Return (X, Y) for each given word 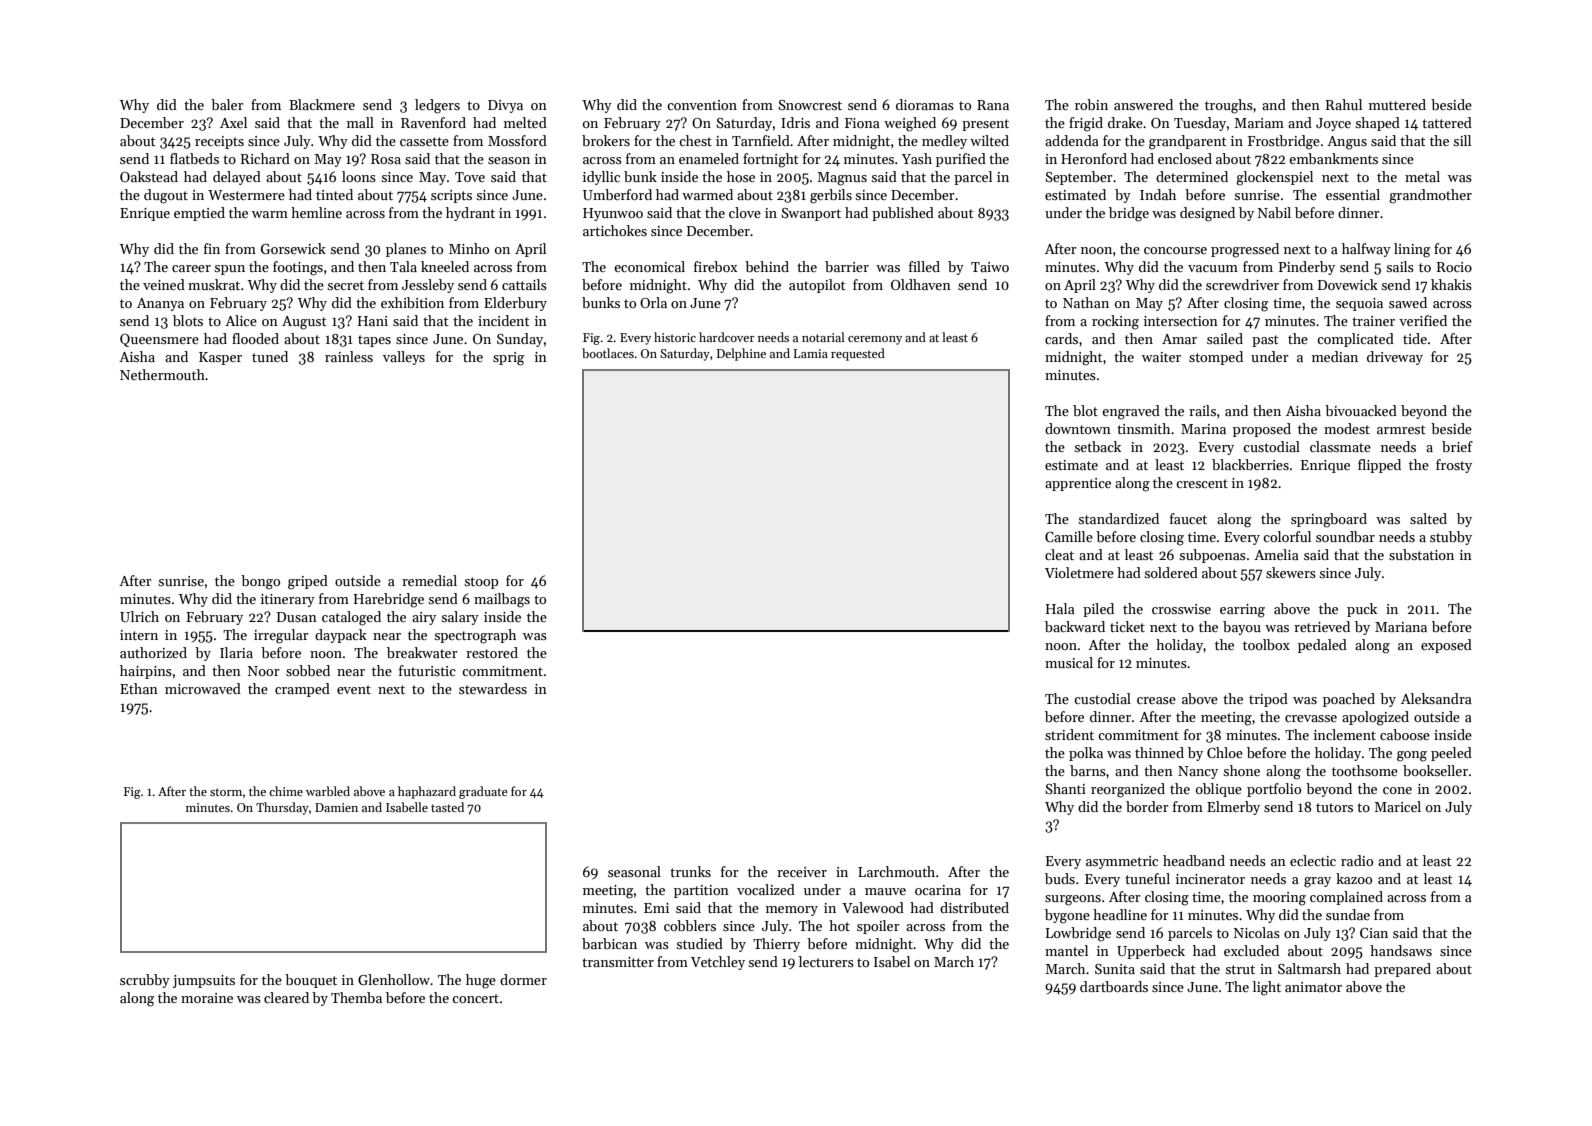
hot (839, 925)
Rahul (1344, 104)
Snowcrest (810, 105)
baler (227, 104)
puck (1362, 610)
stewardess (493, 688)
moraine (207, 998)
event (354, 689)
